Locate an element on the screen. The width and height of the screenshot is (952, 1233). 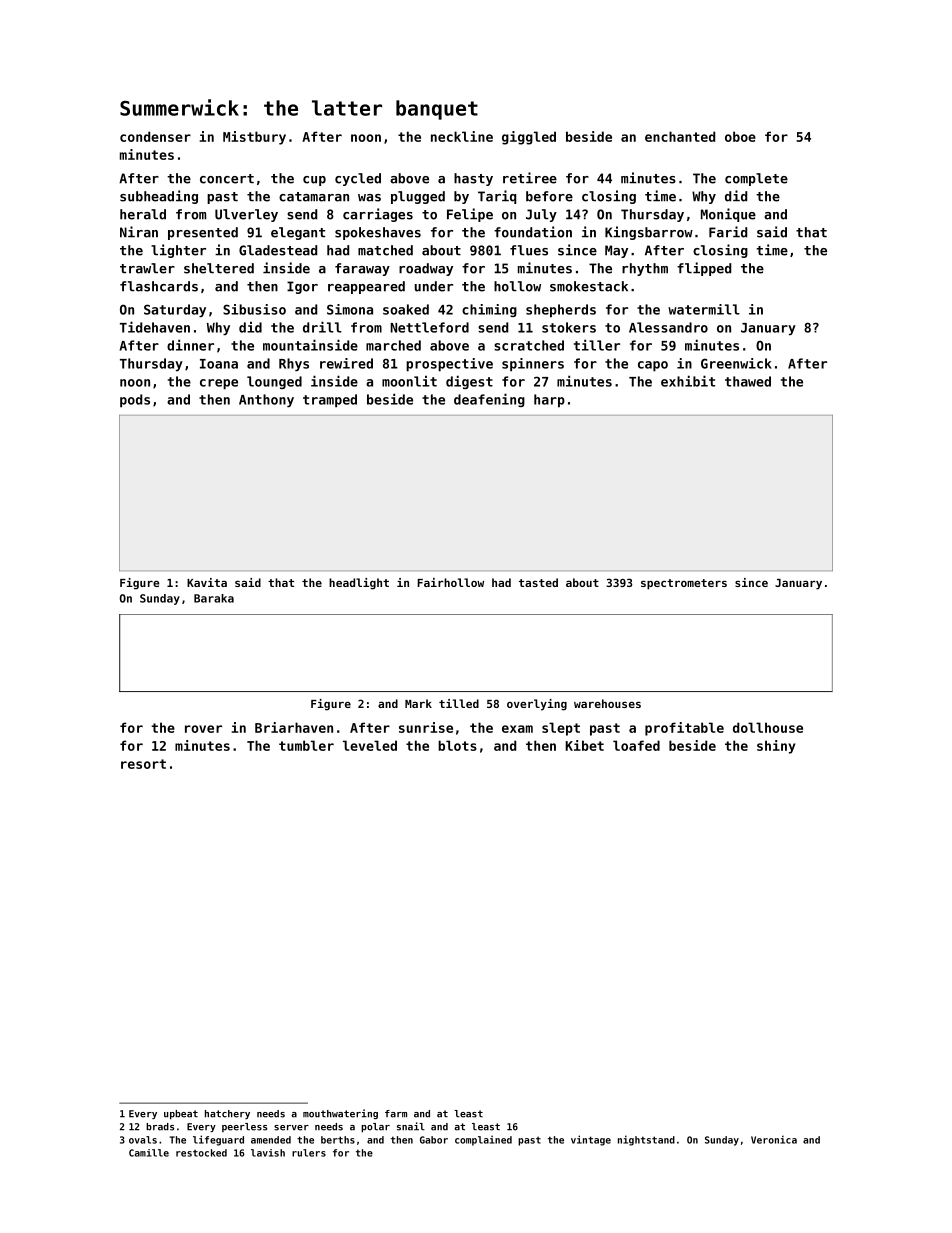
Ulverley is located at coordinates (246, 215).
